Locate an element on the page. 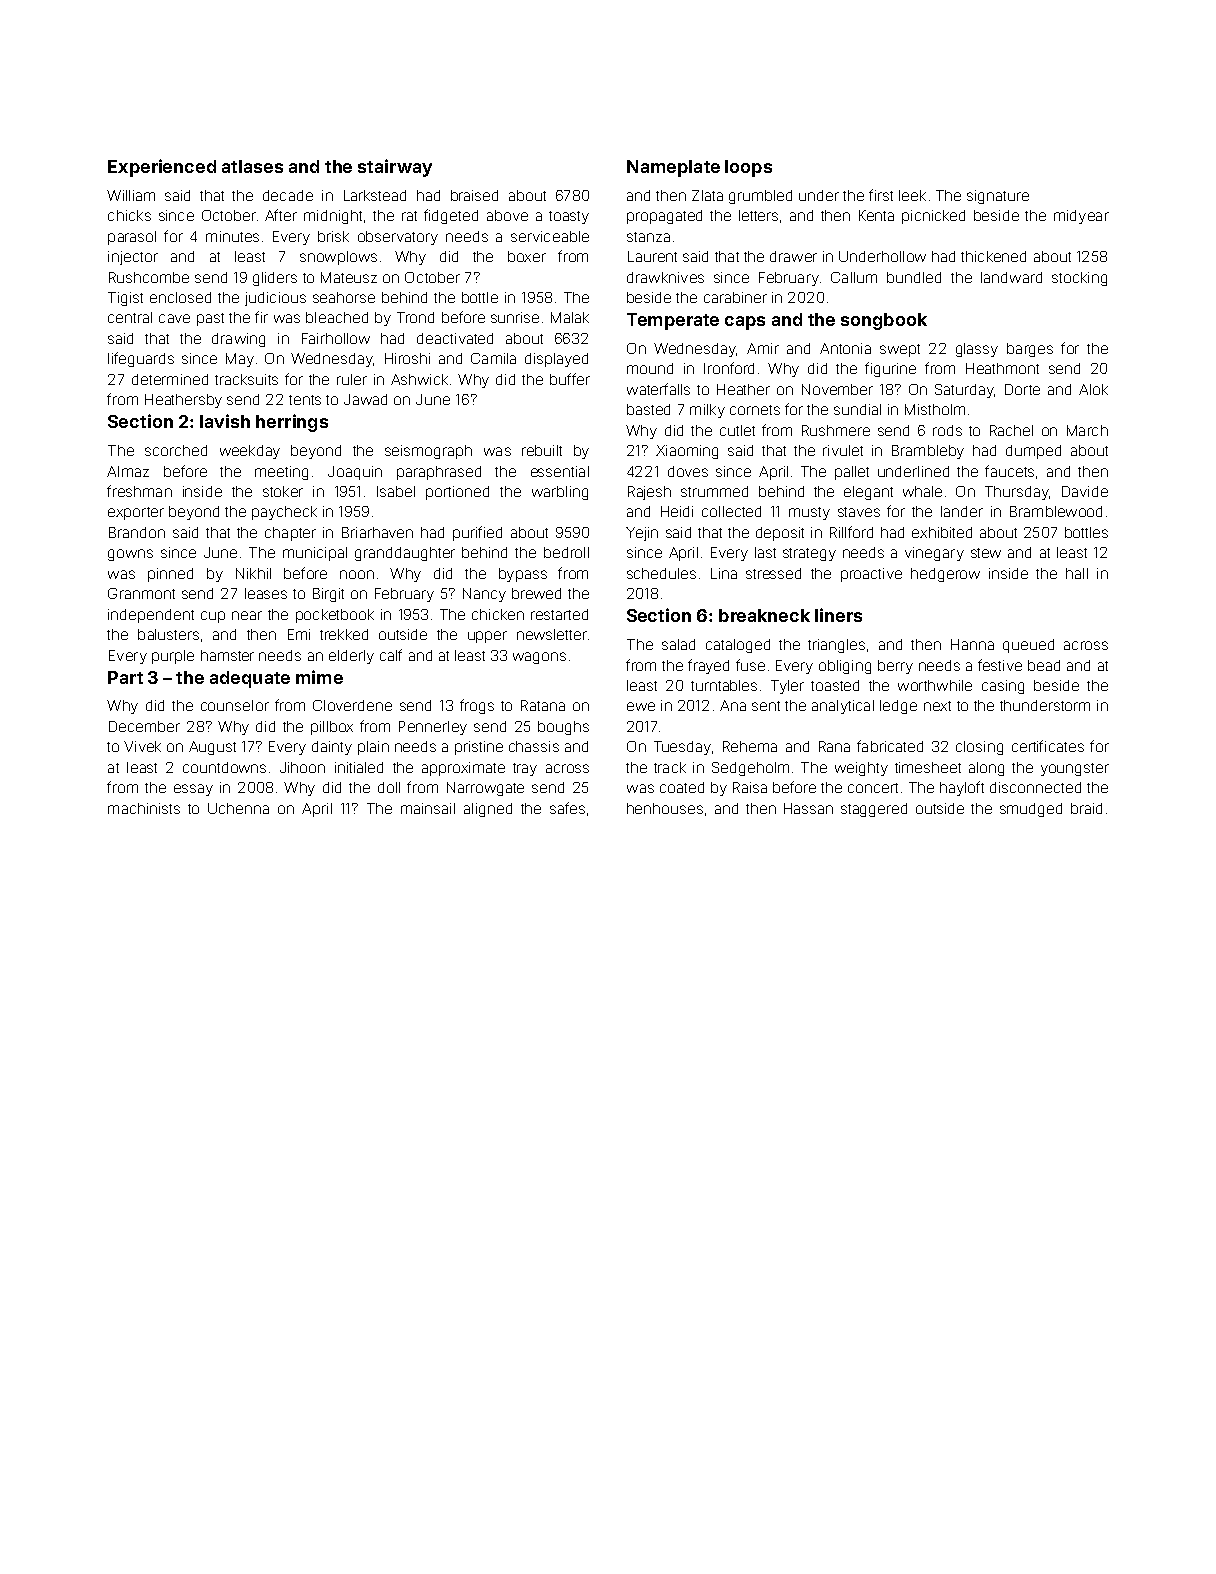 The height and width of the image is (1574, 1216). loops is located at coordinates (748, 168).
